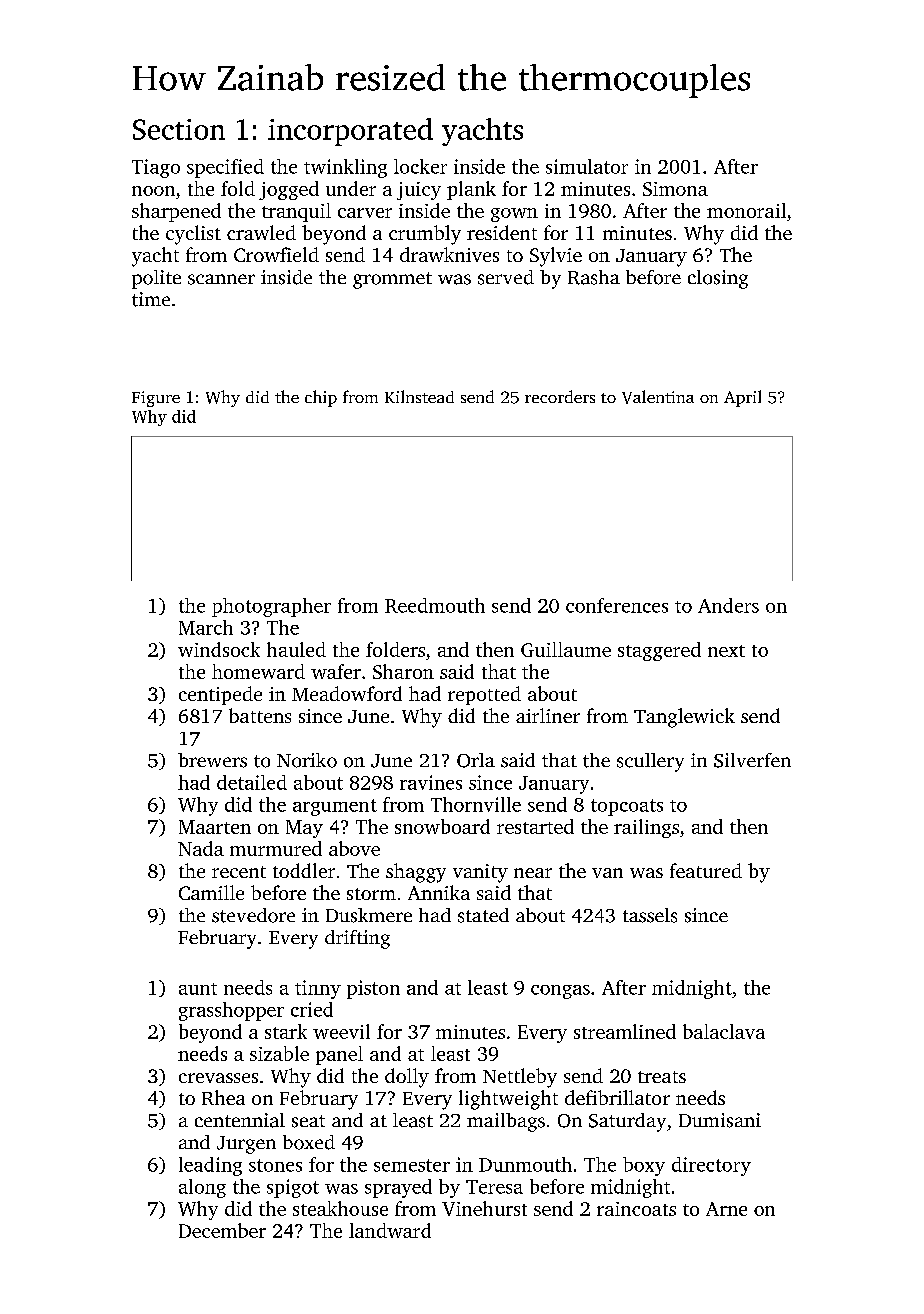  What do you see at coordinates (431, 782) in the screenshot?
I see `ravines` at bounding box center [431, 782].
